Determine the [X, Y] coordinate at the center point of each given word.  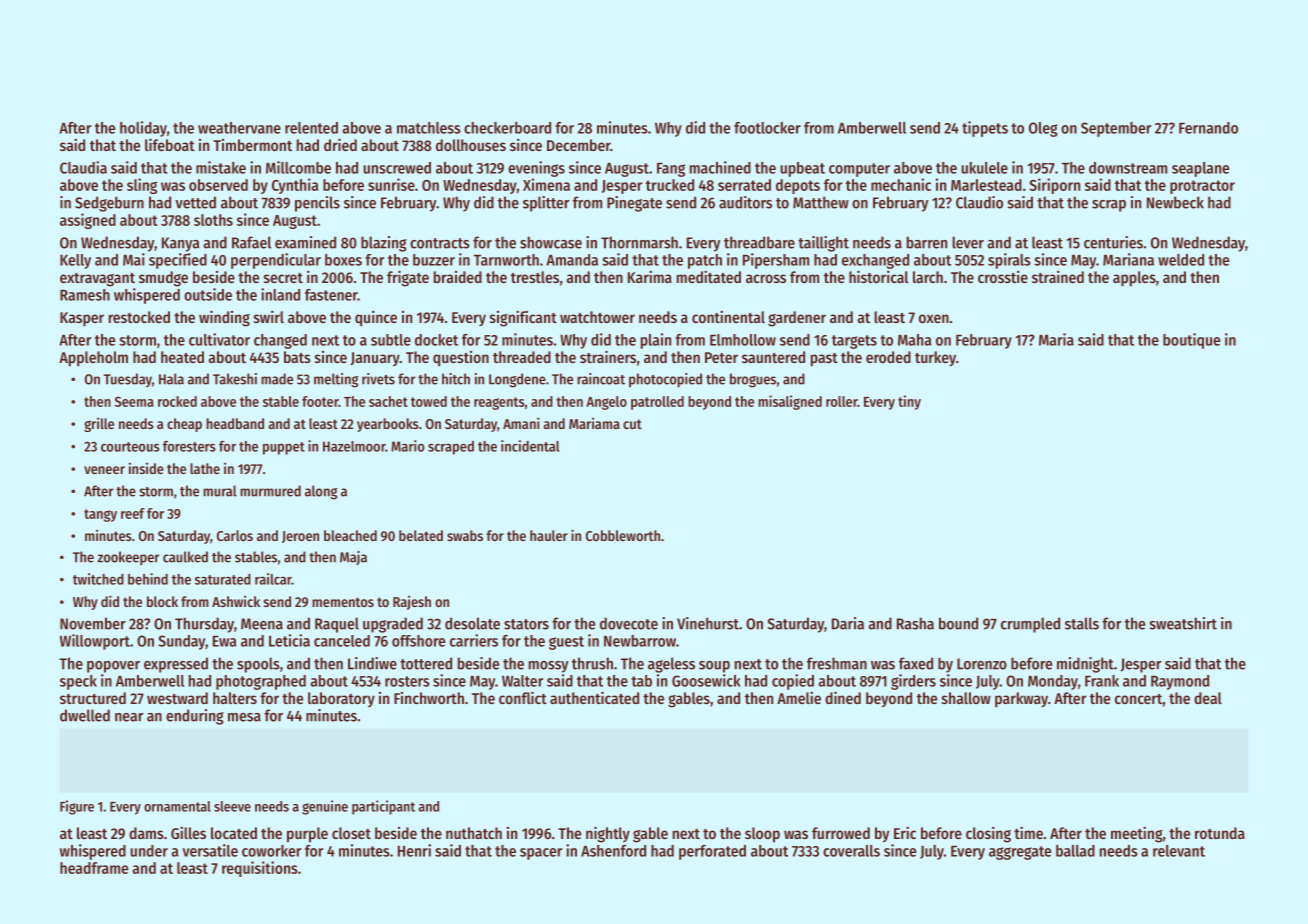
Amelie [799, 697]
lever [968, 242]
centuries [1113, 242]
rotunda [1220, 833]
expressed [176, 665]
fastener [331, 295]
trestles [535, 277]
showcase [551, 242]
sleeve [232, 806]
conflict [523, 697]
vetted [195, 202]
